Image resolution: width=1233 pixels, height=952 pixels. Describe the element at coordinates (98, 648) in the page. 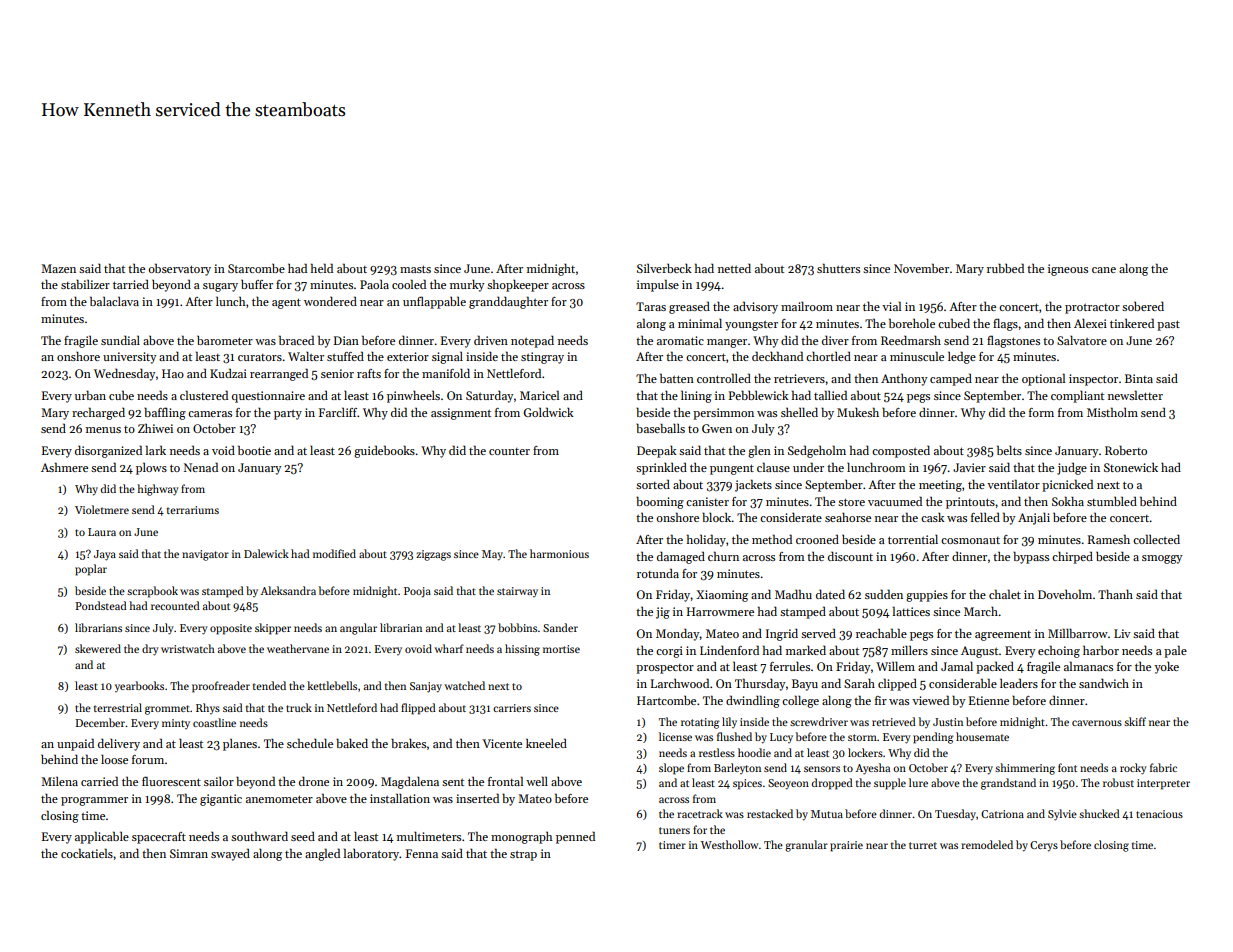

I see `skewered` at that location.
